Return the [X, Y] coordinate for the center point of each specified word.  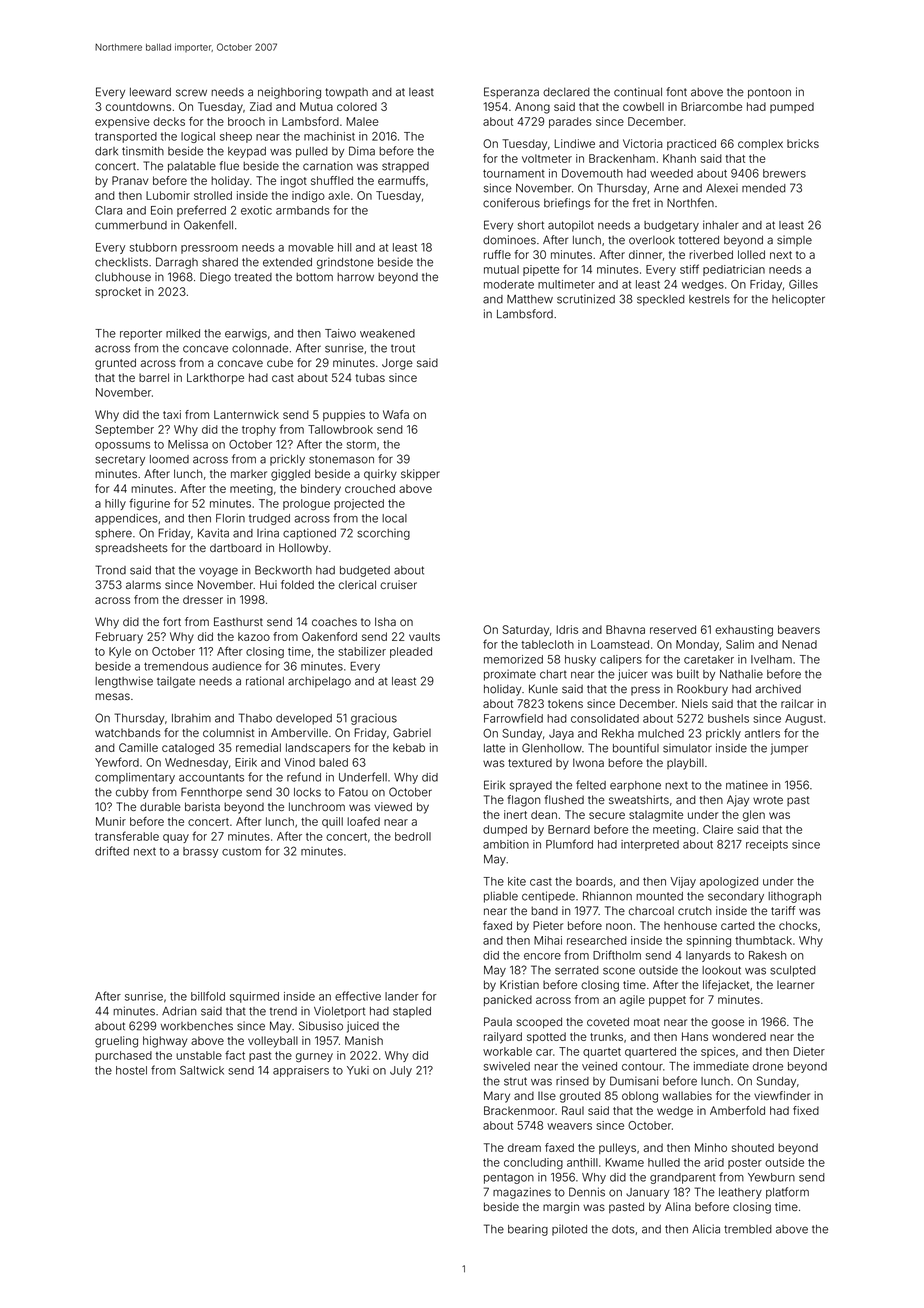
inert [515, 814]
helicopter [798, 300]
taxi [172, 414]
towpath [346, 93]
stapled [412, 1012]
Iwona [588, 762]
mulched [661, 733]
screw [191, 93]
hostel [131, 1070]
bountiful [636, 748]
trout [403, 348]
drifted [112, 851]
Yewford [117, 762]
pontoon [769, 93]
